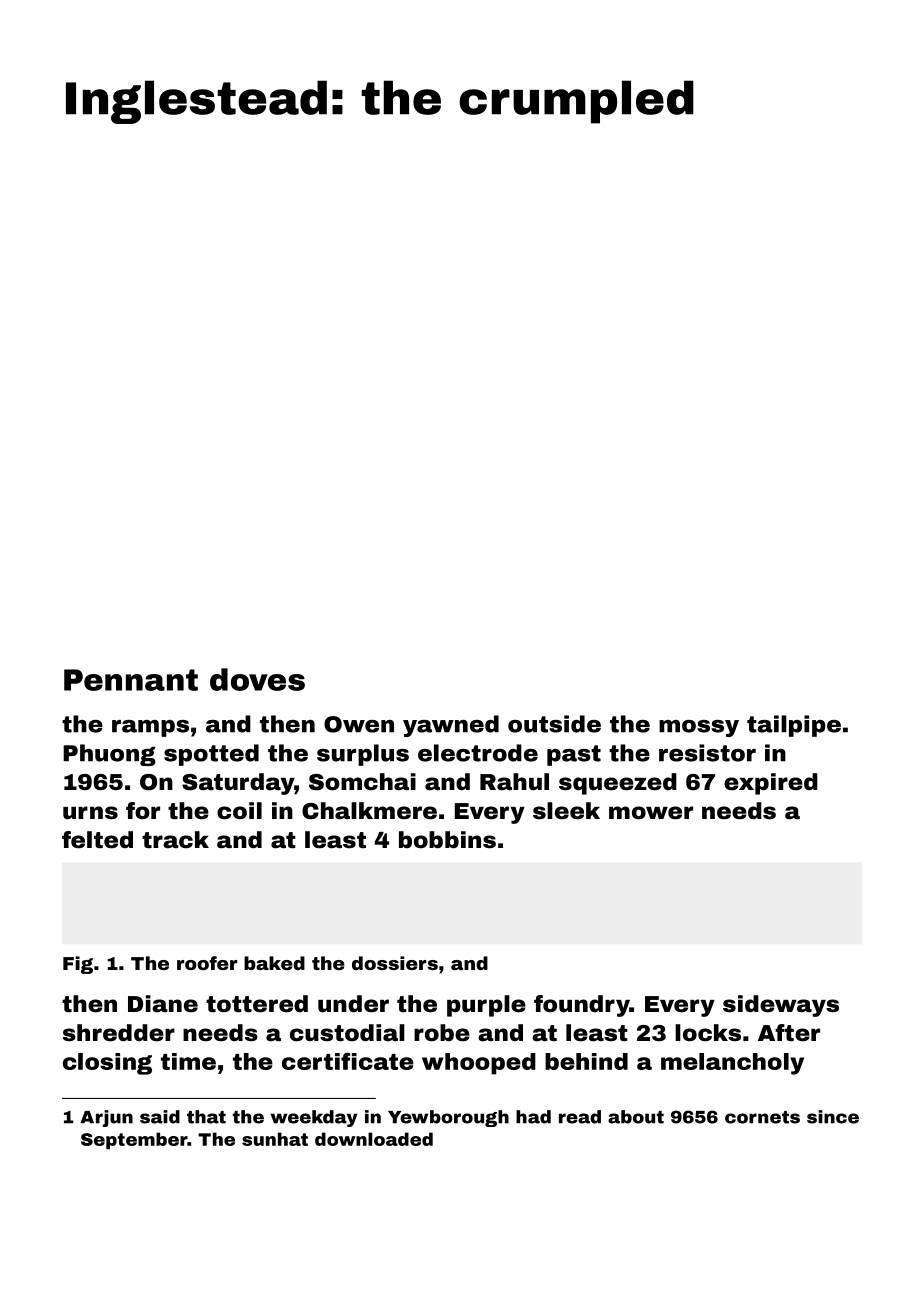  What do you see at coordinates (78, 965) in the image?
I see `Fig` at bounding box center [78, 965].
